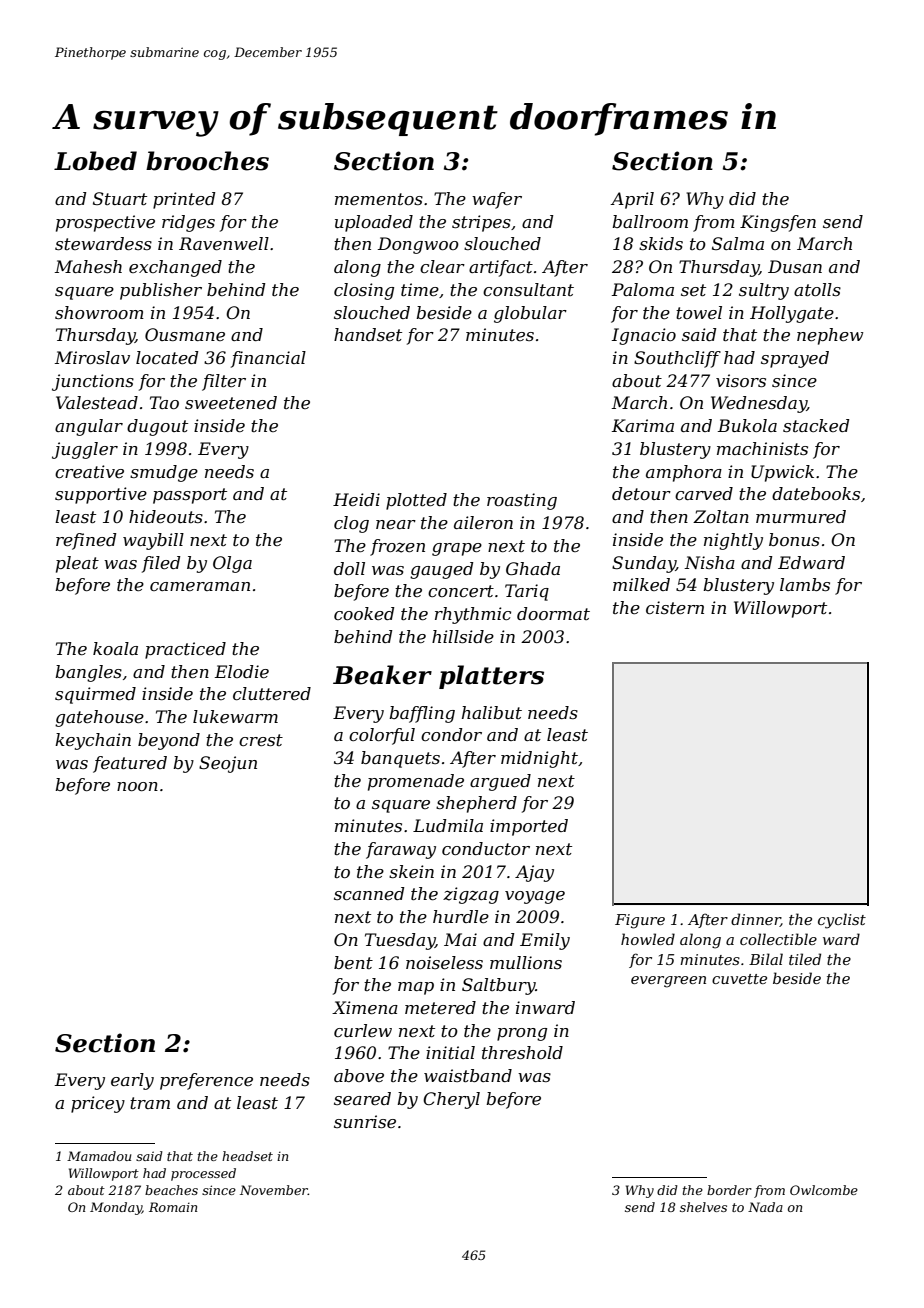 The height and width of the screenshot is (1308, 924). I want to click on cistern, so click(675, 607).
